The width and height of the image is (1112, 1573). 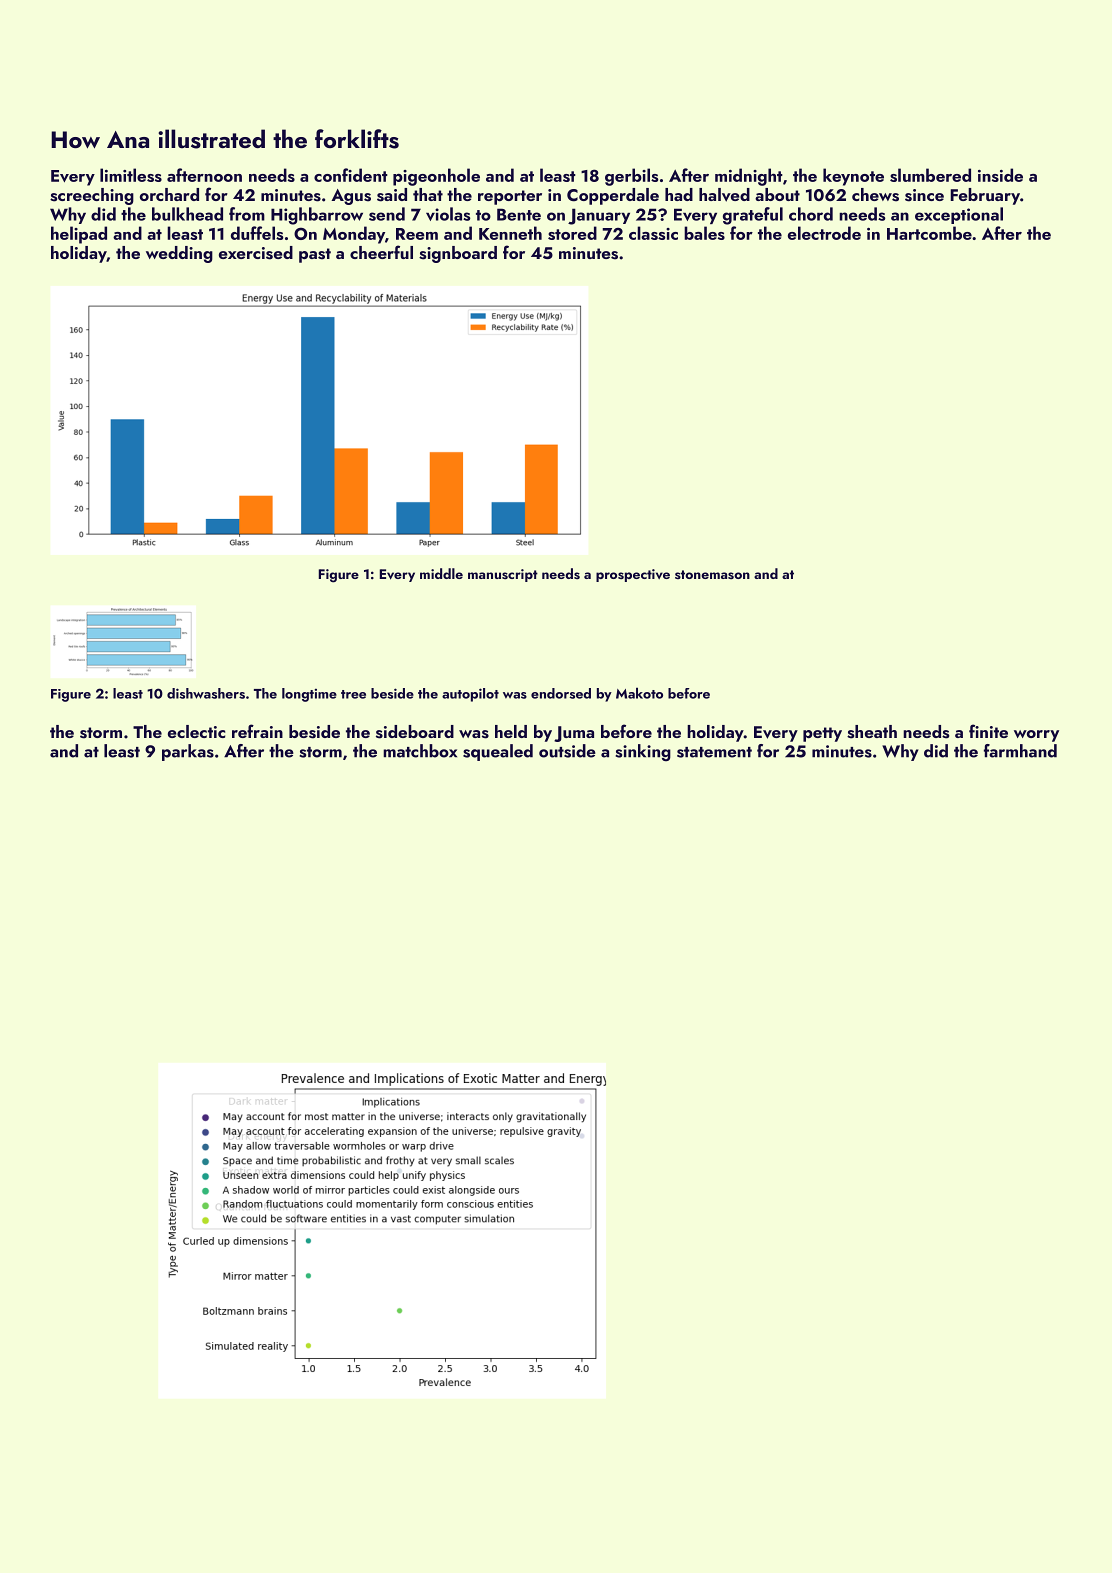 I want to click on signboard, so click(x=458, y=254).
